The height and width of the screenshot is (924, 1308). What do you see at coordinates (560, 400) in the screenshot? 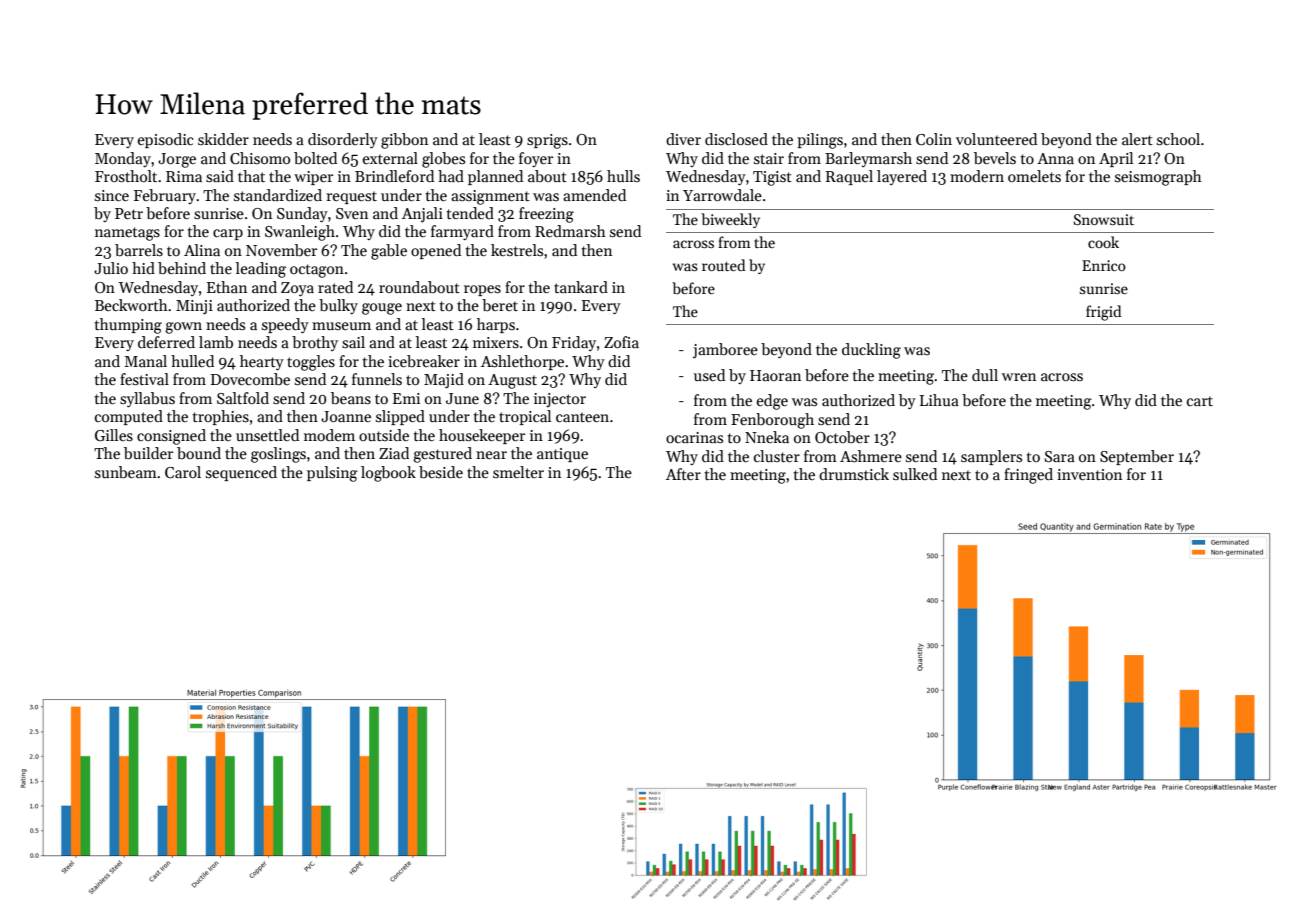
I see `injector` at bounding box center [560, 400].
